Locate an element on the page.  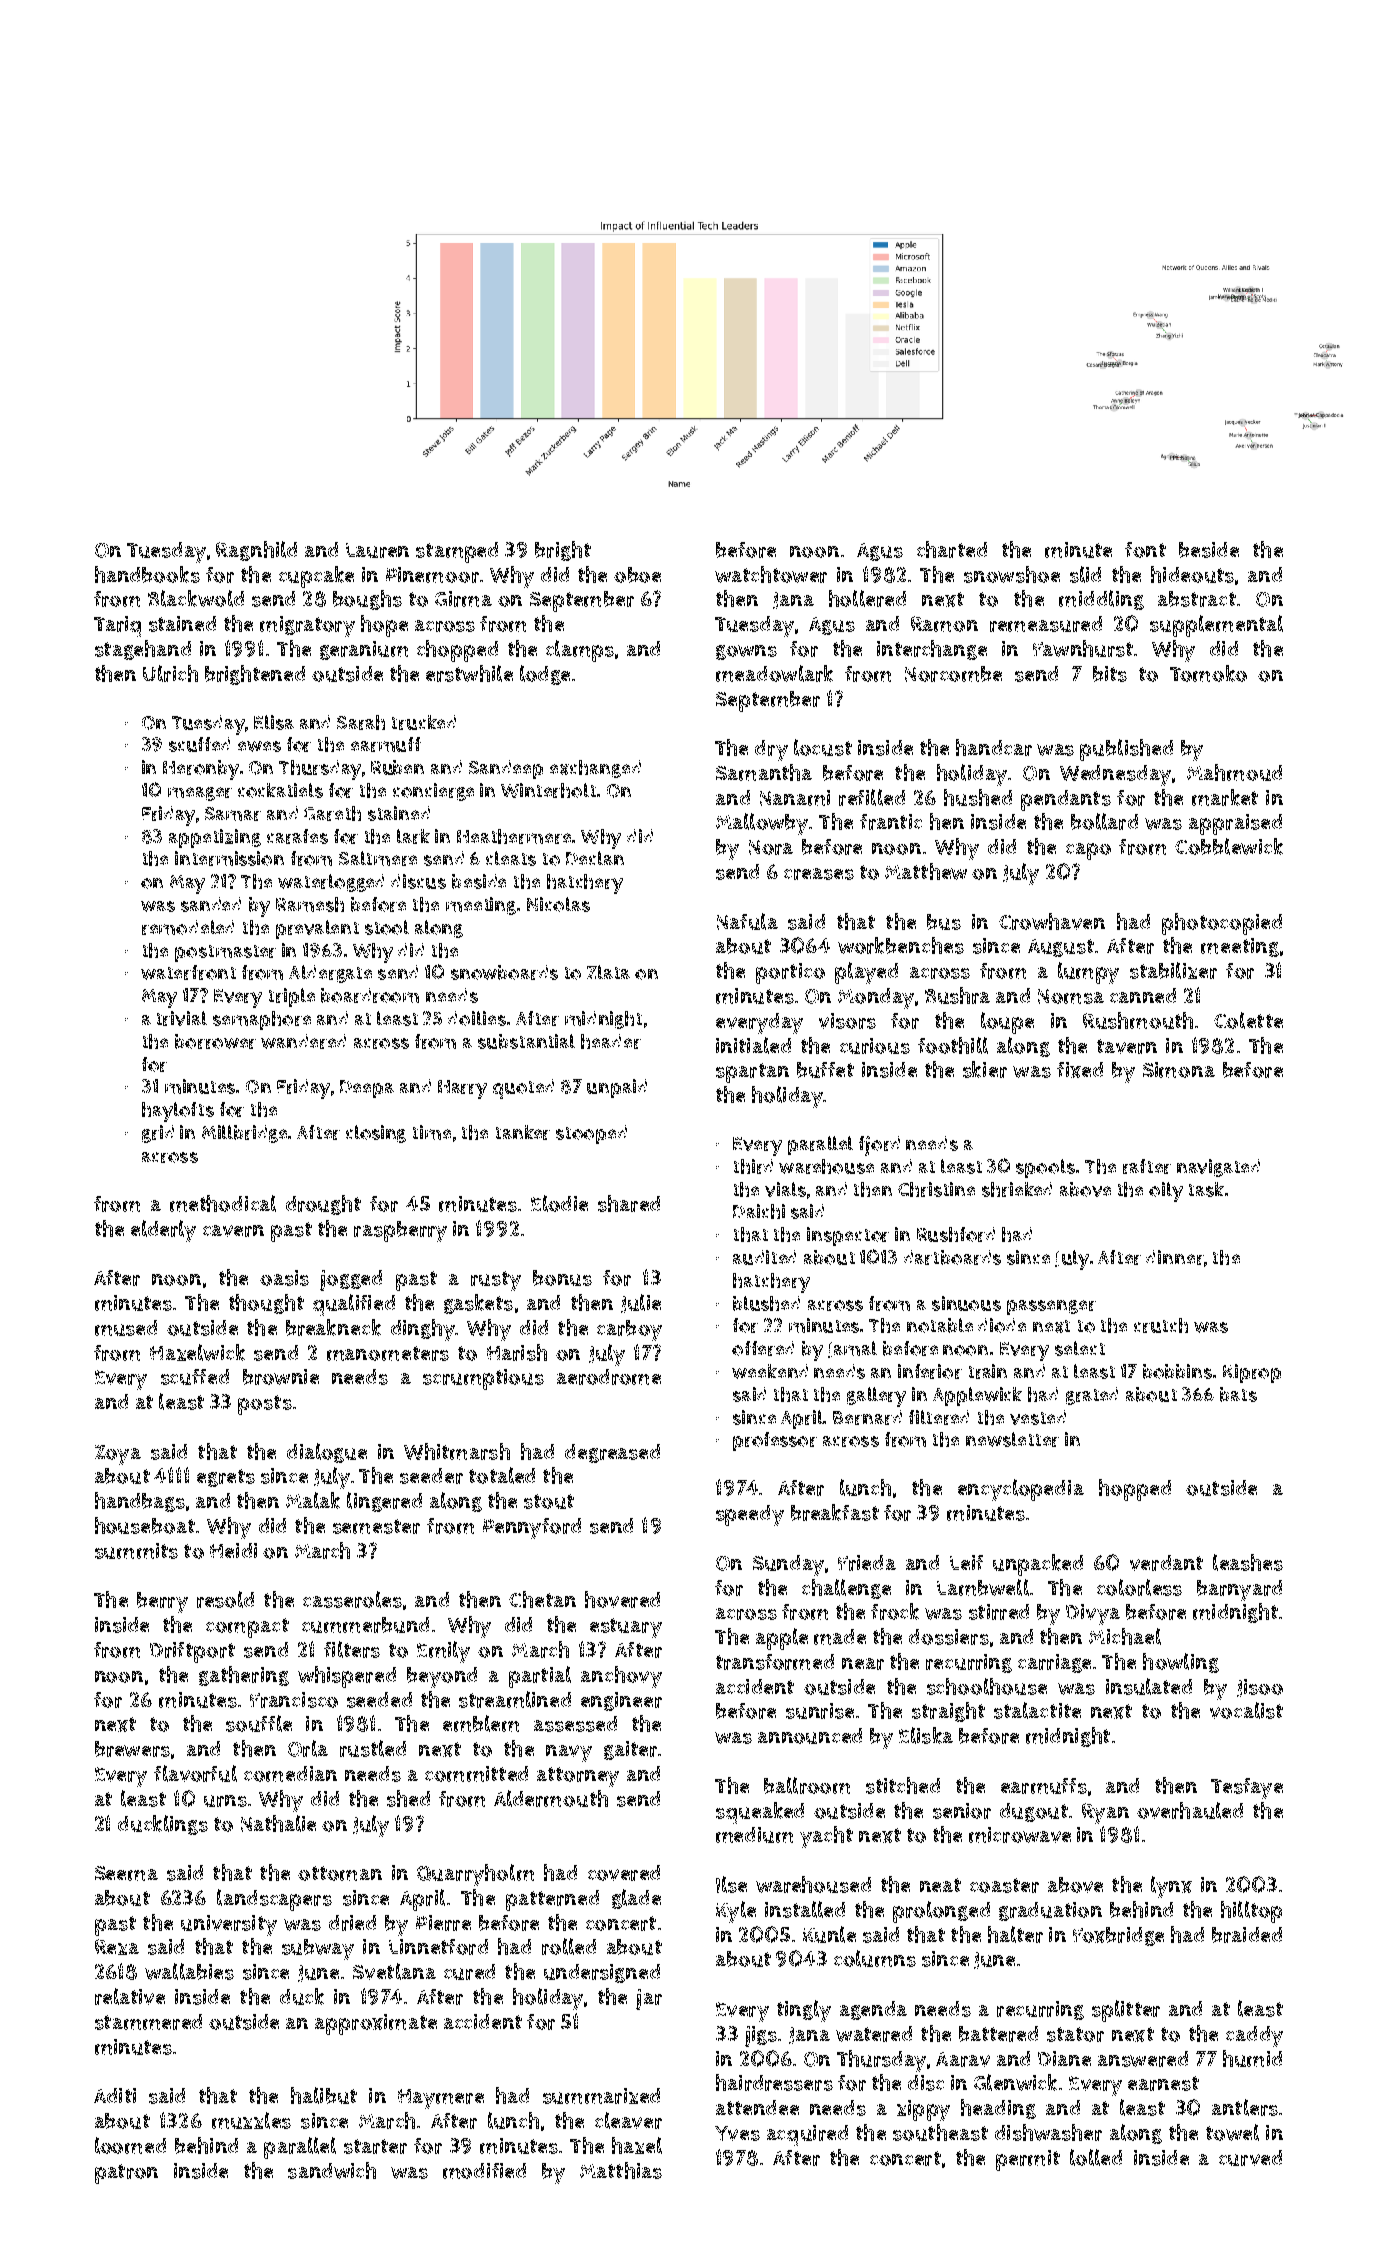
beyond is located at coordinates (442, 1677).
